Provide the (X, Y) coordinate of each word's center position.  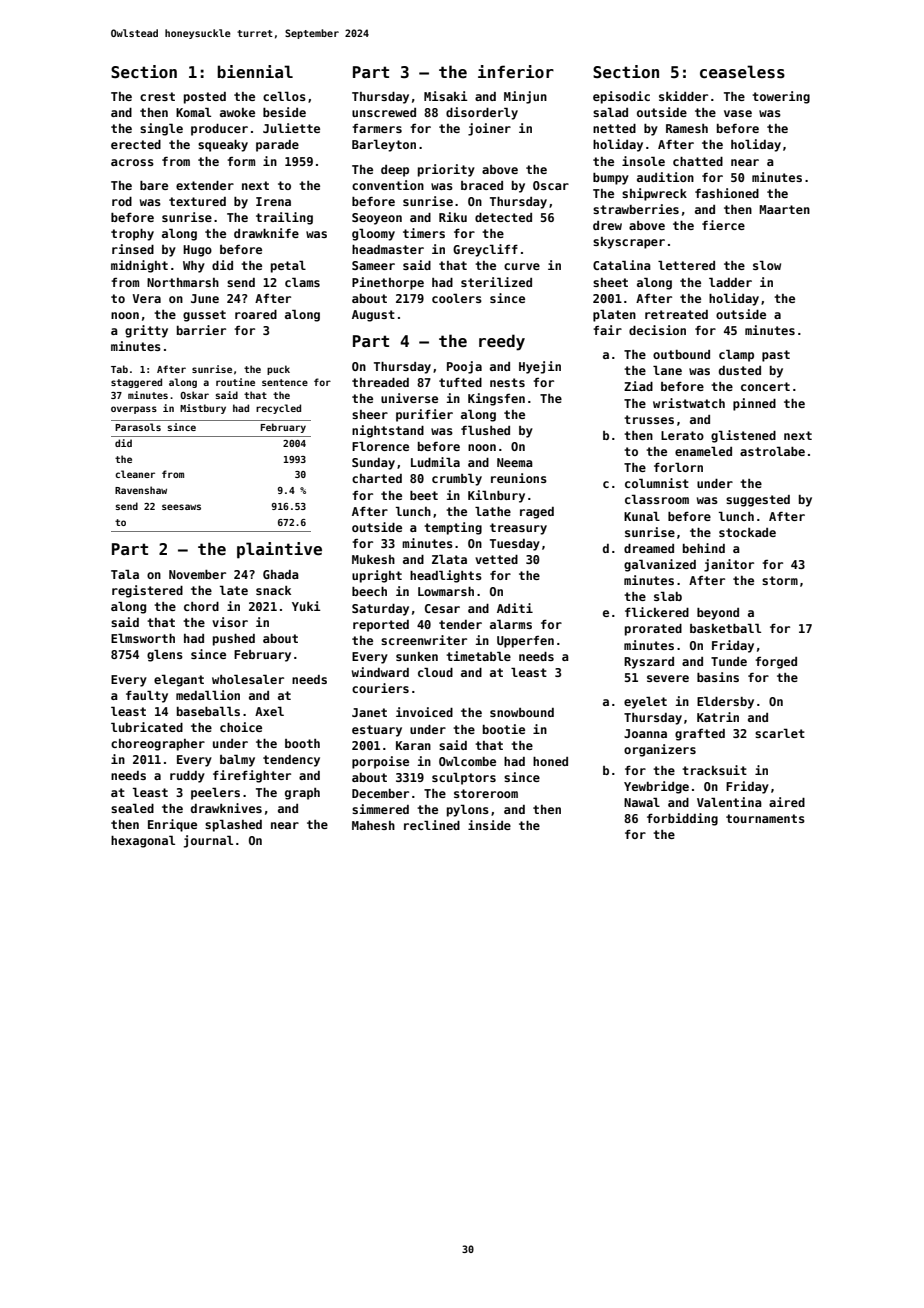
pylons (468, 810)
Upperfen (525, 642)
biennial (255, 72)
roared (256, 314)
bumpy (611, 179)
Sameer (373, 265)
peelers (215, 793)
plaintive (279, 550)
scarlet (780, 733)
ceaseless (742, 72)
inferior (516, 72)
